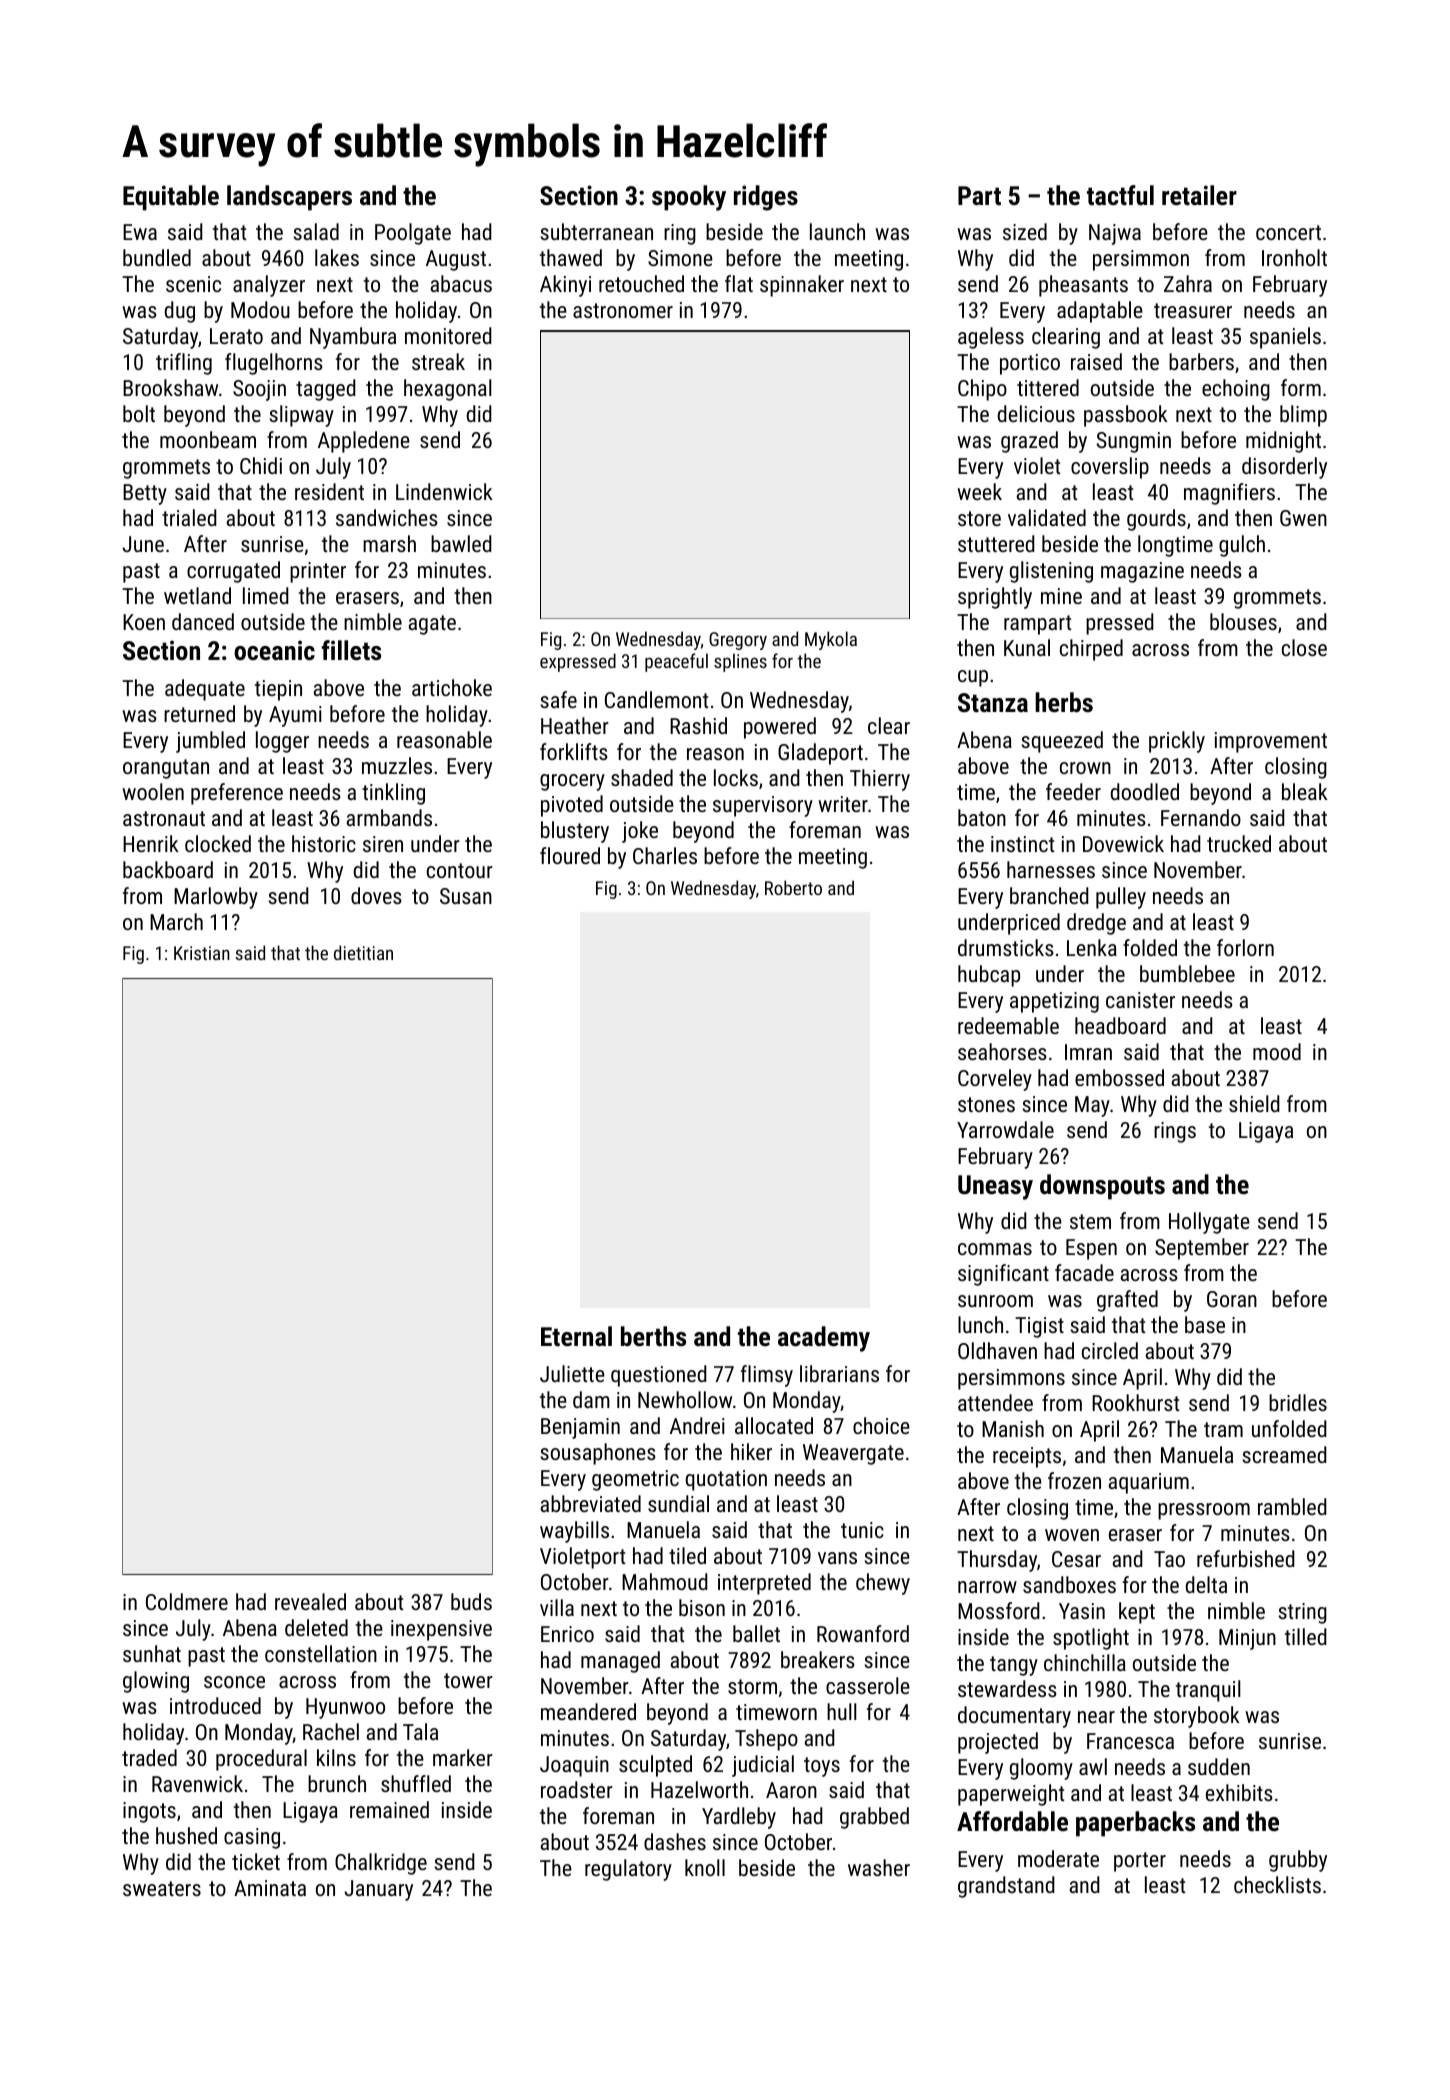 Image resolution: width=1450 pixels, height=2100 pixels. Describe the element at coordinates (187, 1601) in the screenshot. I see `Coldmere` at that location.
